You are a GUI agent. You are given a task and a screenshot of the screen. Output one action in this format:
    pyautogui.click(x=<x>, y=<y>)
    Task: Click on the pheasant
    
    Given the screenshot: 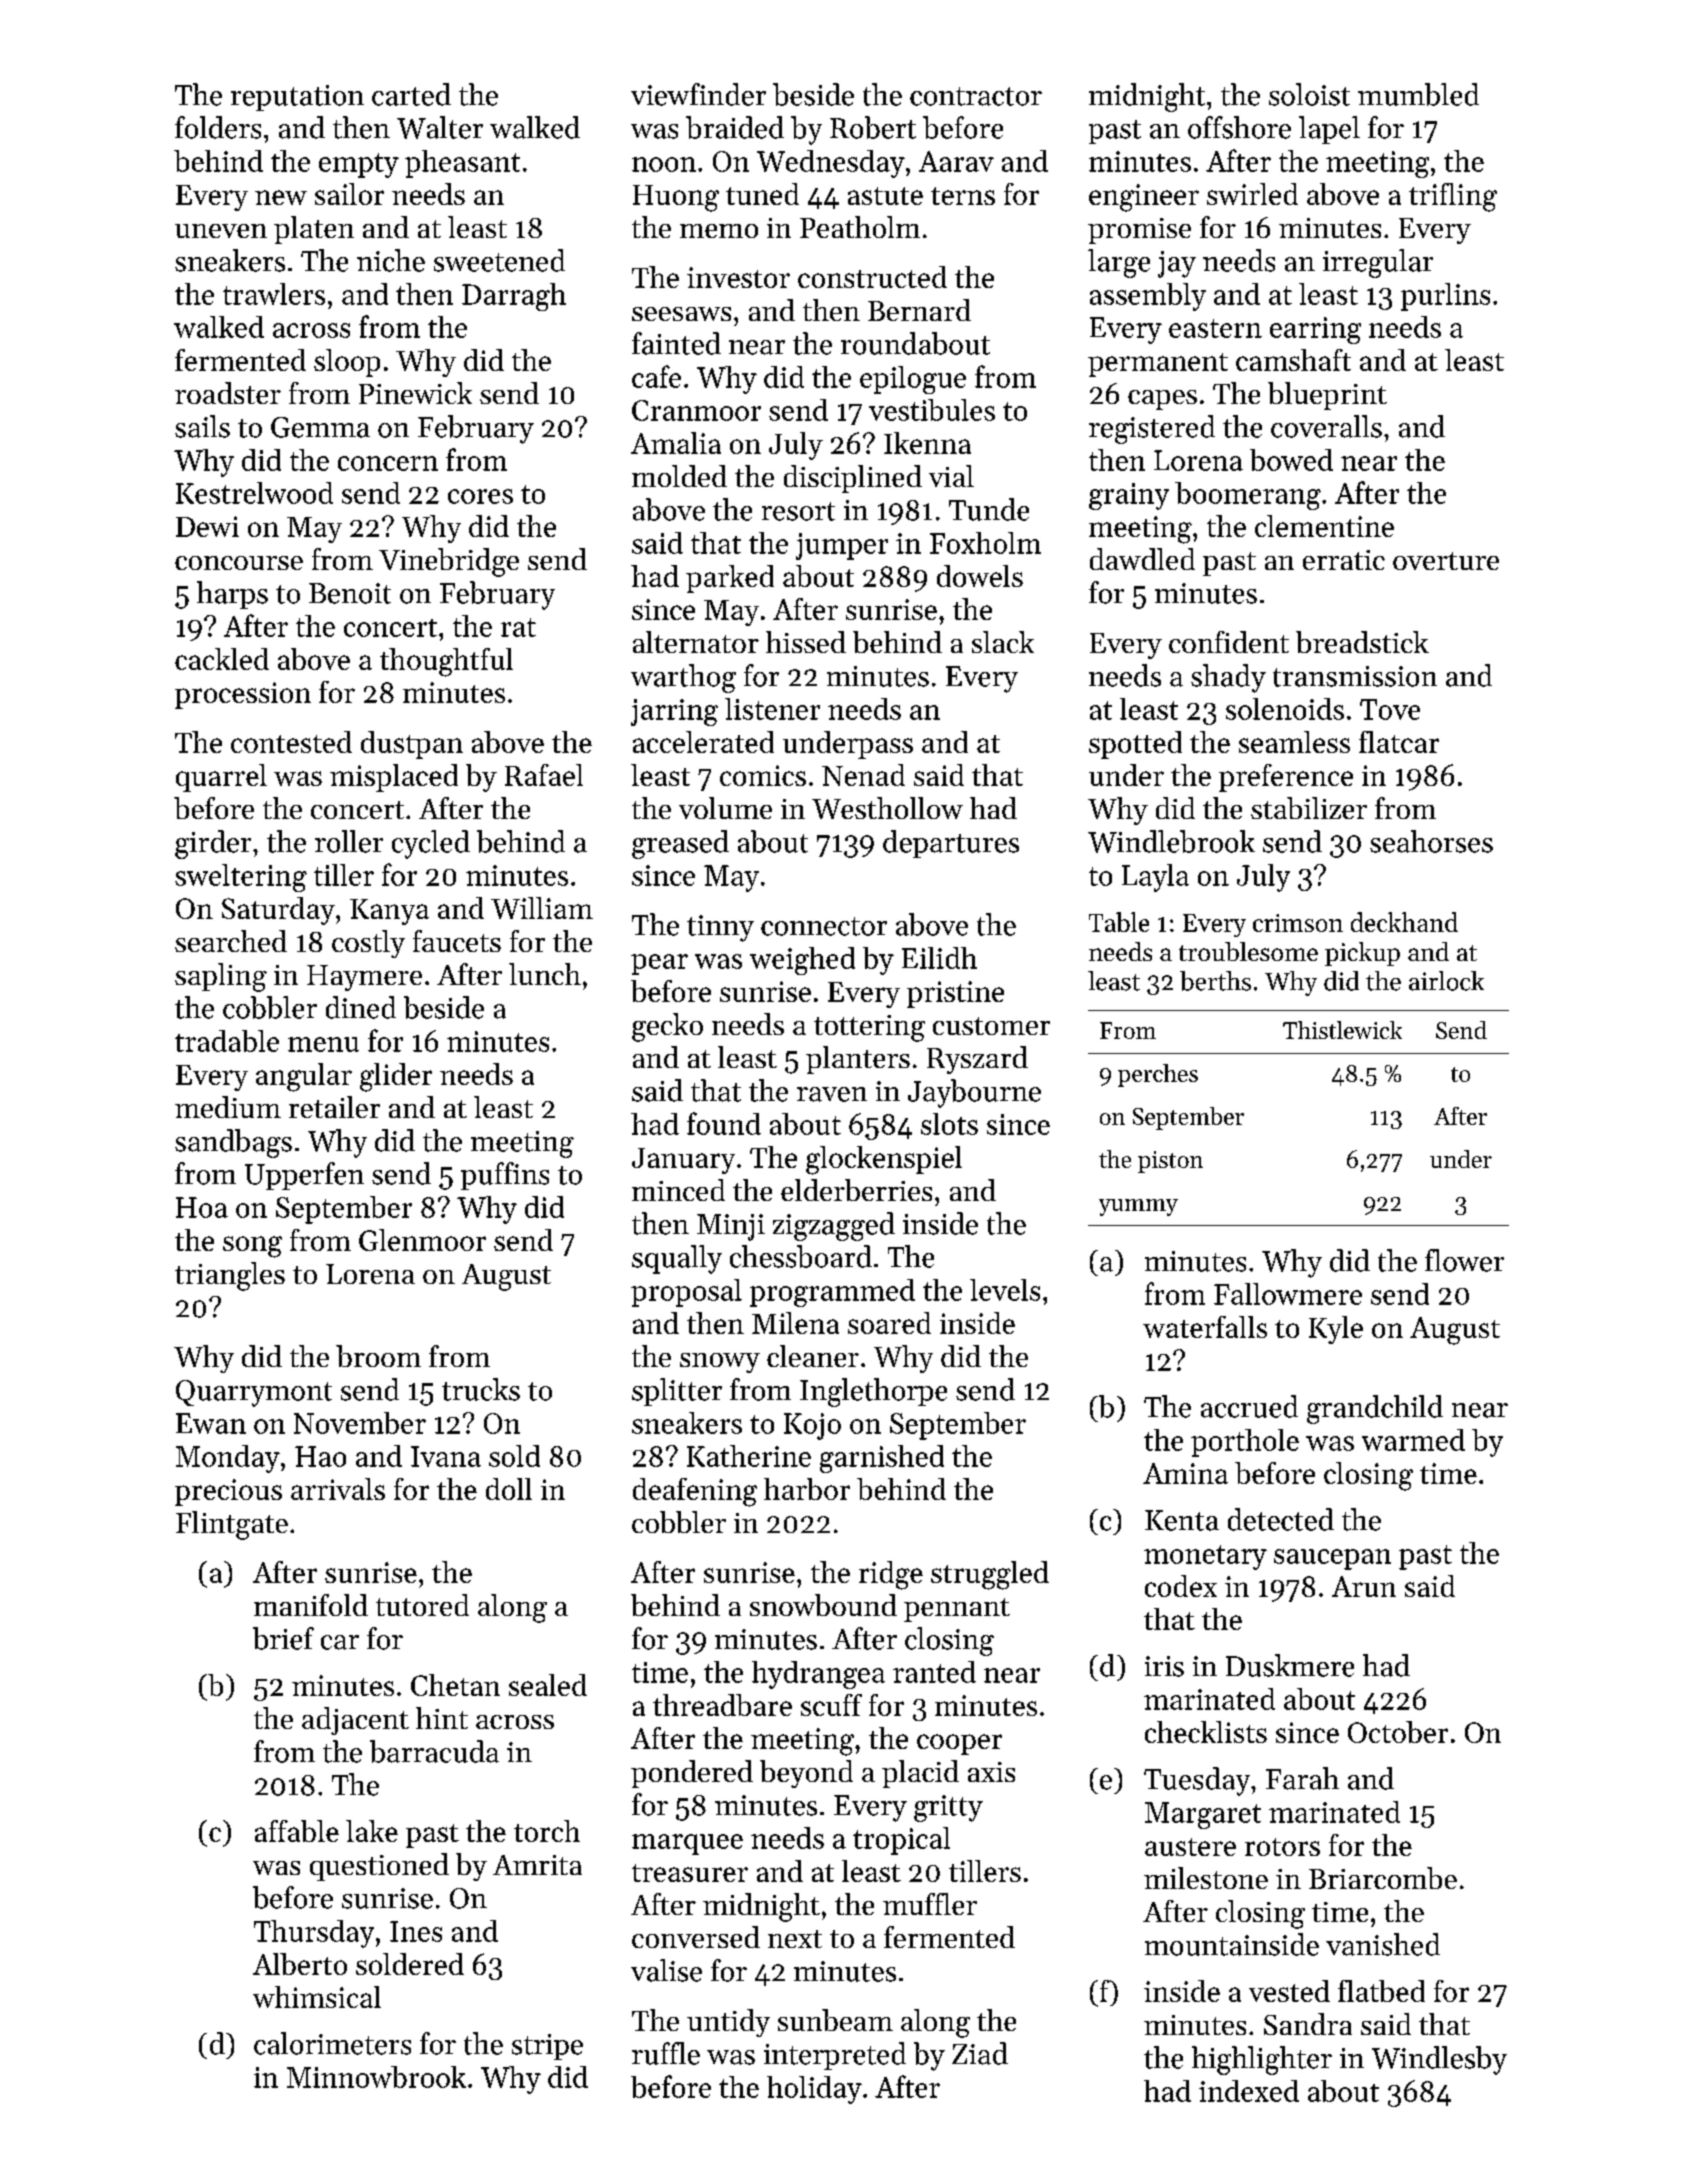 What is the action you would take?
    pyautogui.click(x=462, y=164)
